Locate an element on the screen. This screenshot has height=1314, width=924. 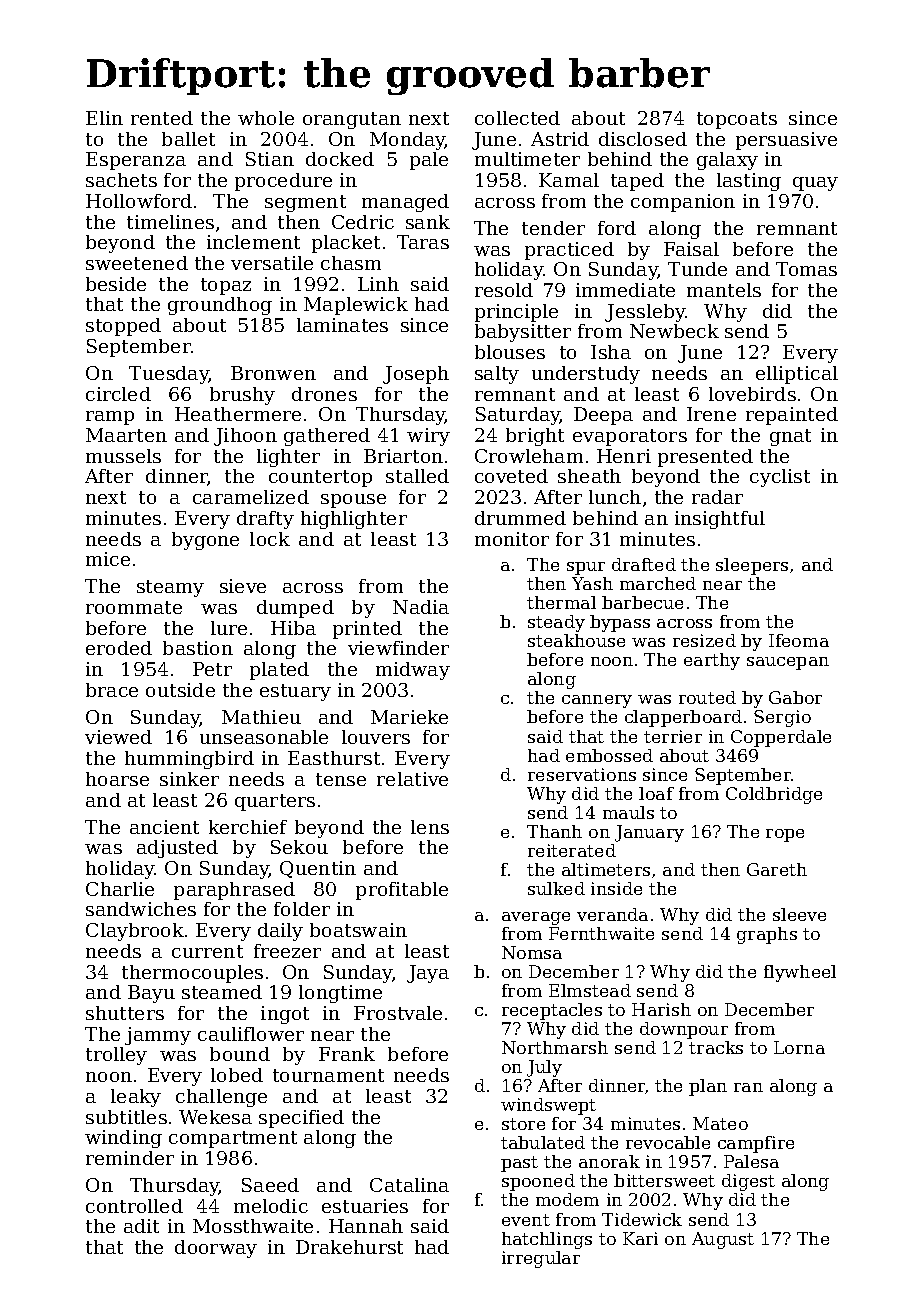
adit is located at coordinates (141, 1226).
